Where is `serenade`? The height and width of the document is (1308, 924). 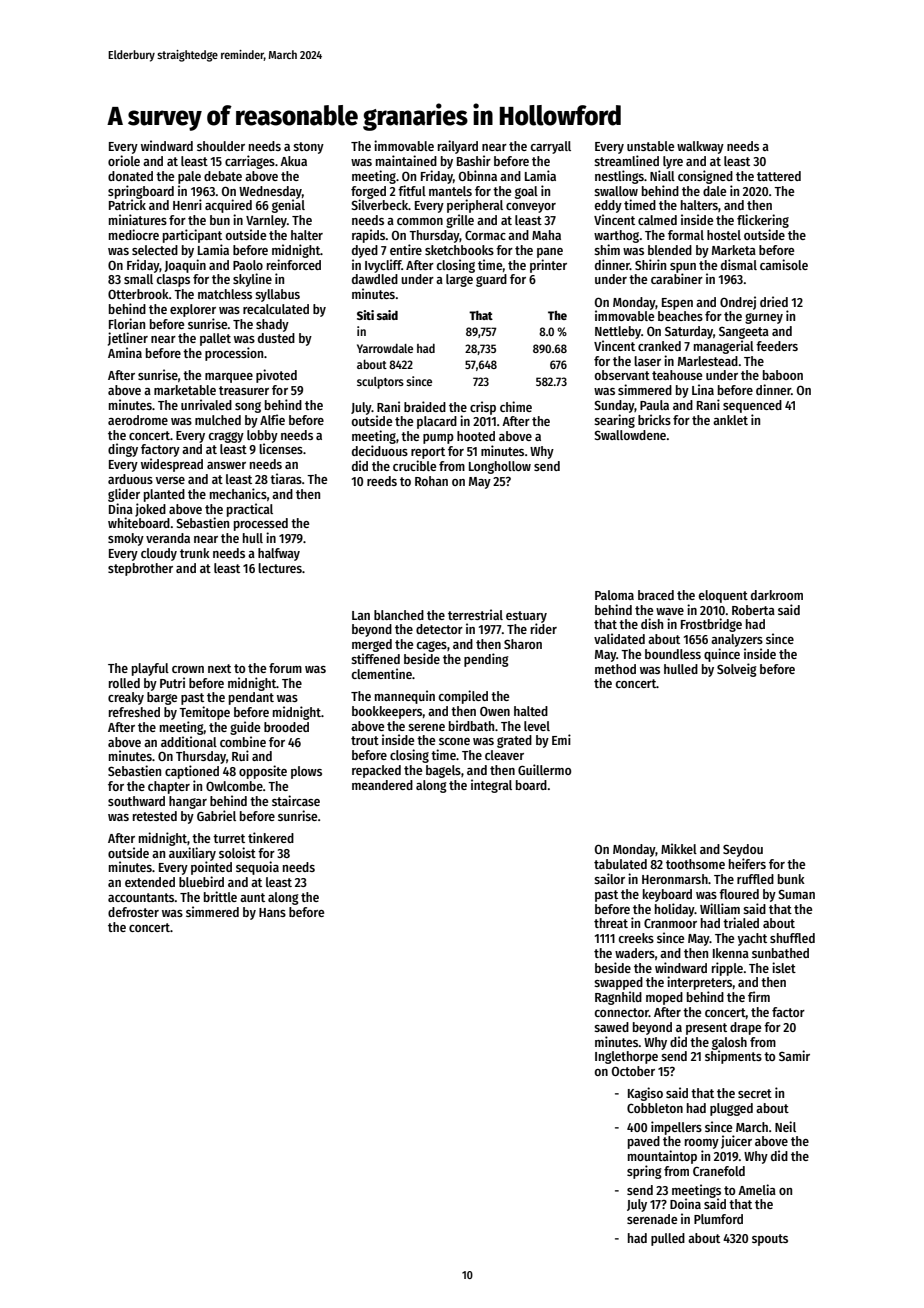
serenade is located at coordinates (652, 1219).
